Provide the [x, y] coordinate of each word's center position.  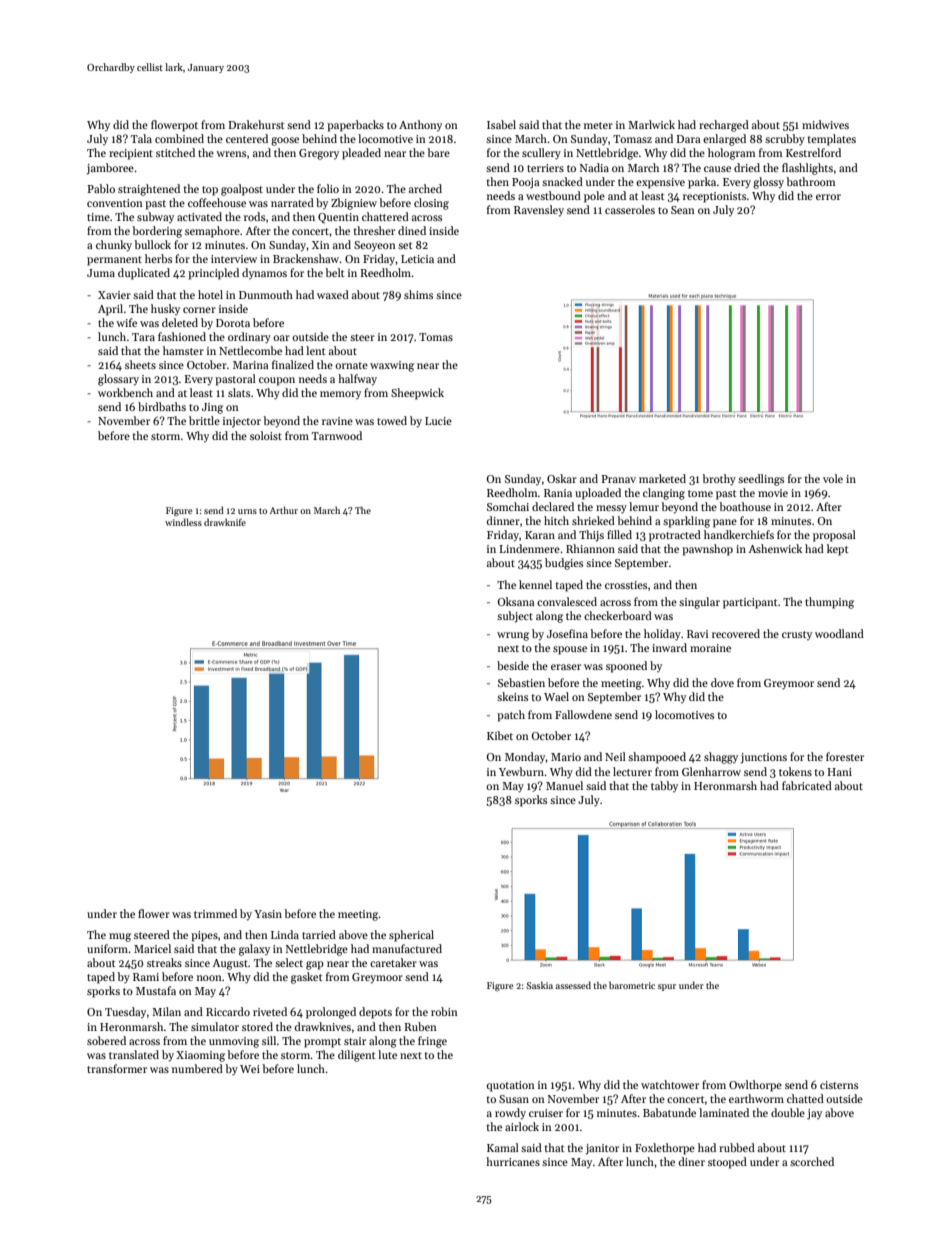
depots [375, 1013]
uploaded [598, 494]
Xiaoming [200, 1056]
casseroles [630, 209]
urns [247, 511]
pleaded [361, 154]
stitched [175, 152]
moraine [710, 648]
